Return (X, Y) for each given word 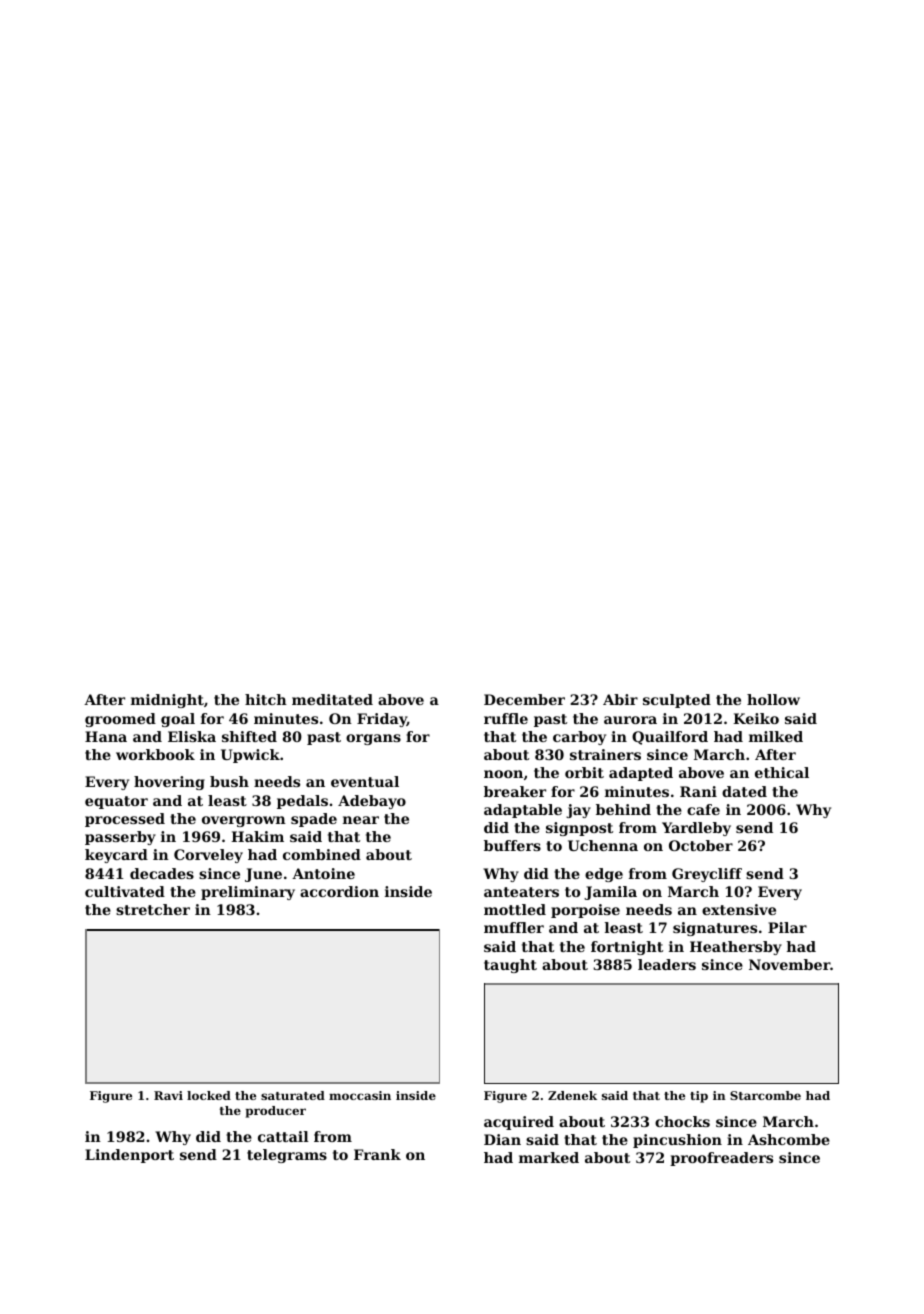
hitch (266, 699)
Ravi (168, 1095)
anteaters (521, 892)
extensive (739, 909)
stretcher (153, 909)
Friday (382, 720)
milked (776, 736)
